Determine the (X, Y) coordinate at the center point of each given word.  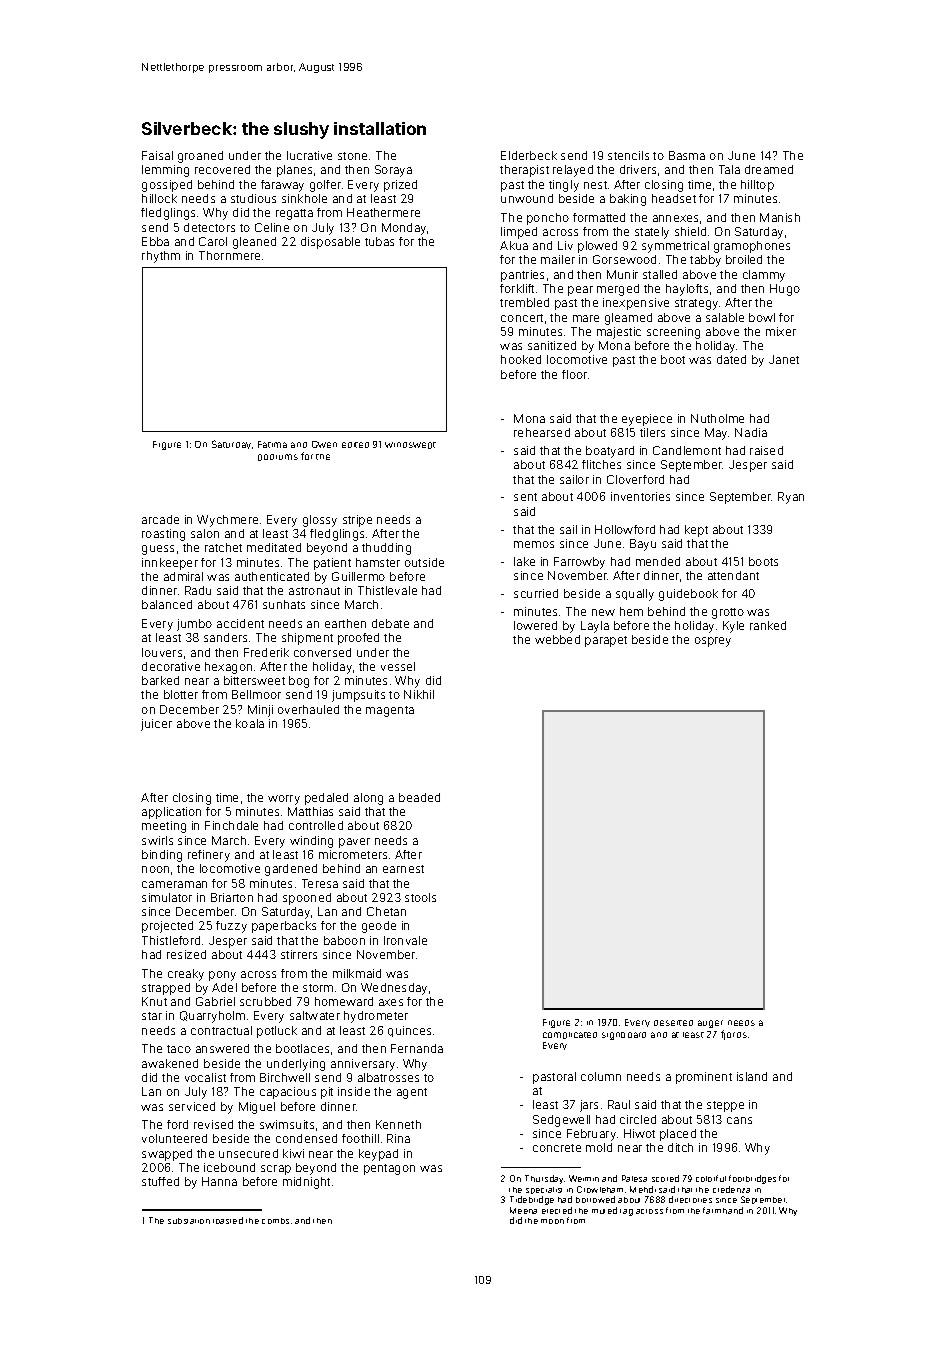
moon (552, 1221)
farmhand (723, 1210)
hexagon (228, 668)
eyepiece (647, 420)
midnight (306, 1183)
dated (731, 359)
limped (519, 233)
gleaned (254, 243)
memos (534, 544)
